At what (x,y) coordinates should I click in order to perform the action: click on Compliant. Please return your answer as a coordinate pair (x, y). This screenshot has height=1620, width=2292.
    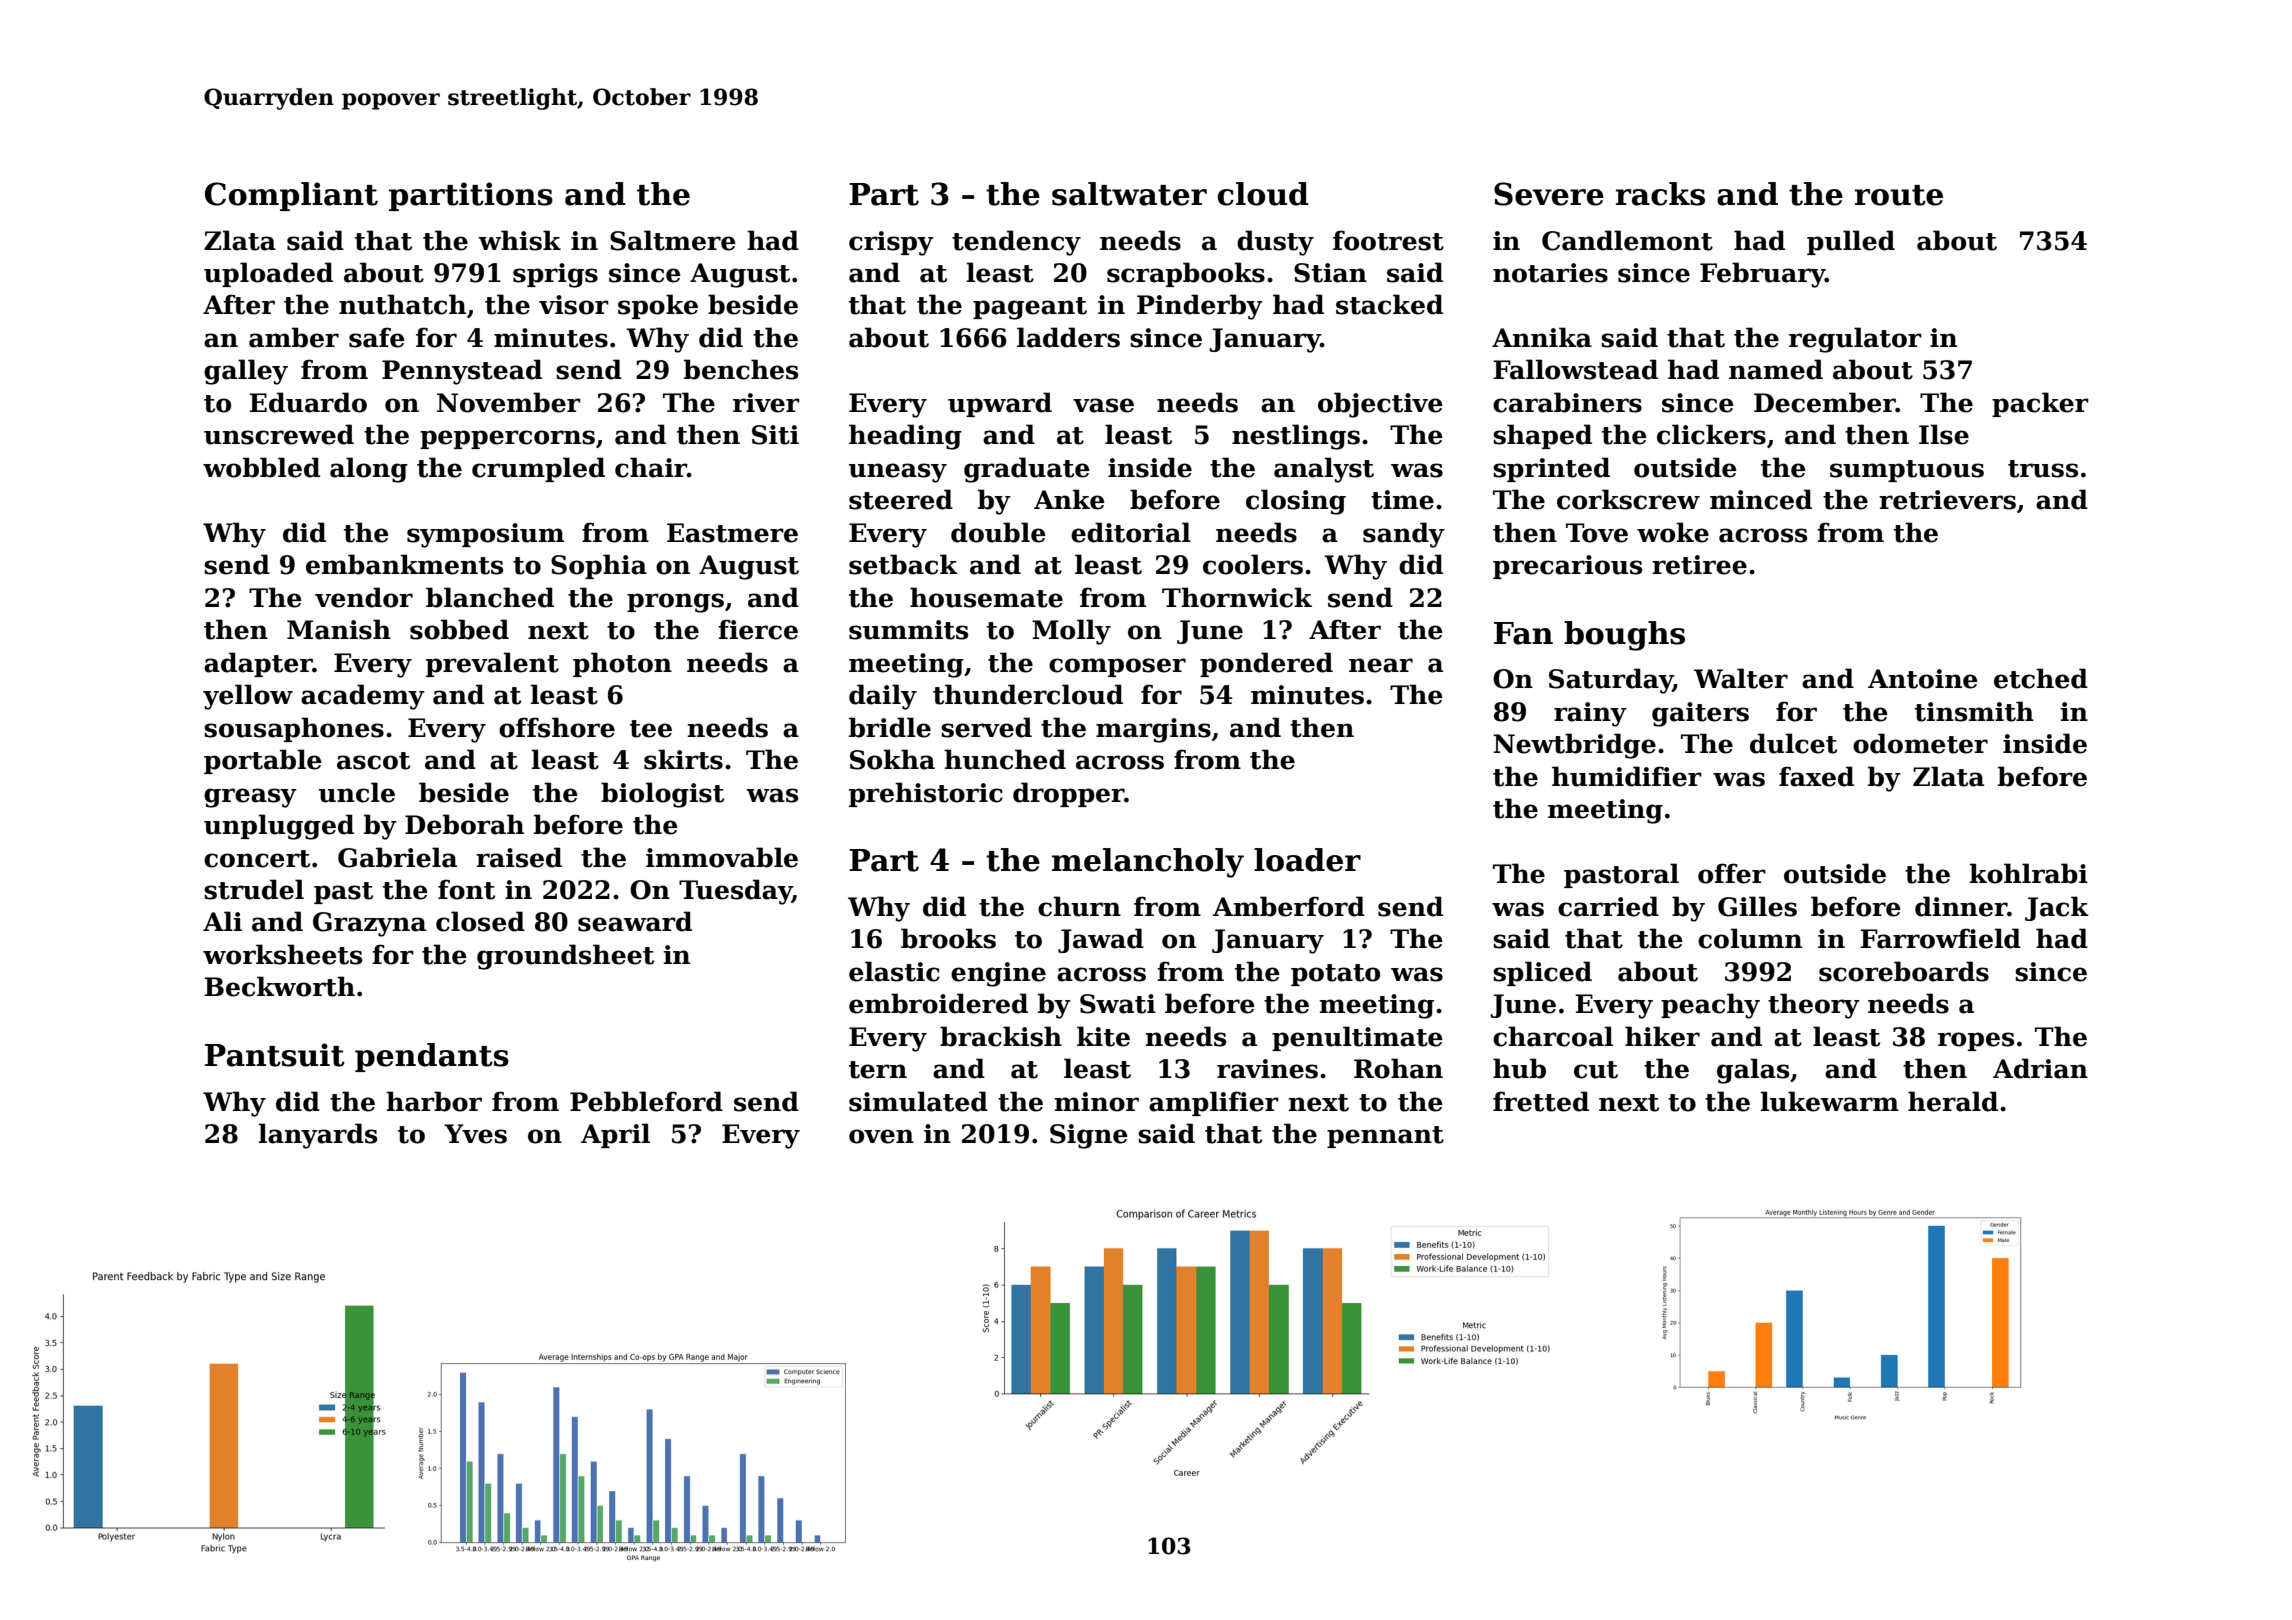
    Looking at the image, I should click on (291, 196).
